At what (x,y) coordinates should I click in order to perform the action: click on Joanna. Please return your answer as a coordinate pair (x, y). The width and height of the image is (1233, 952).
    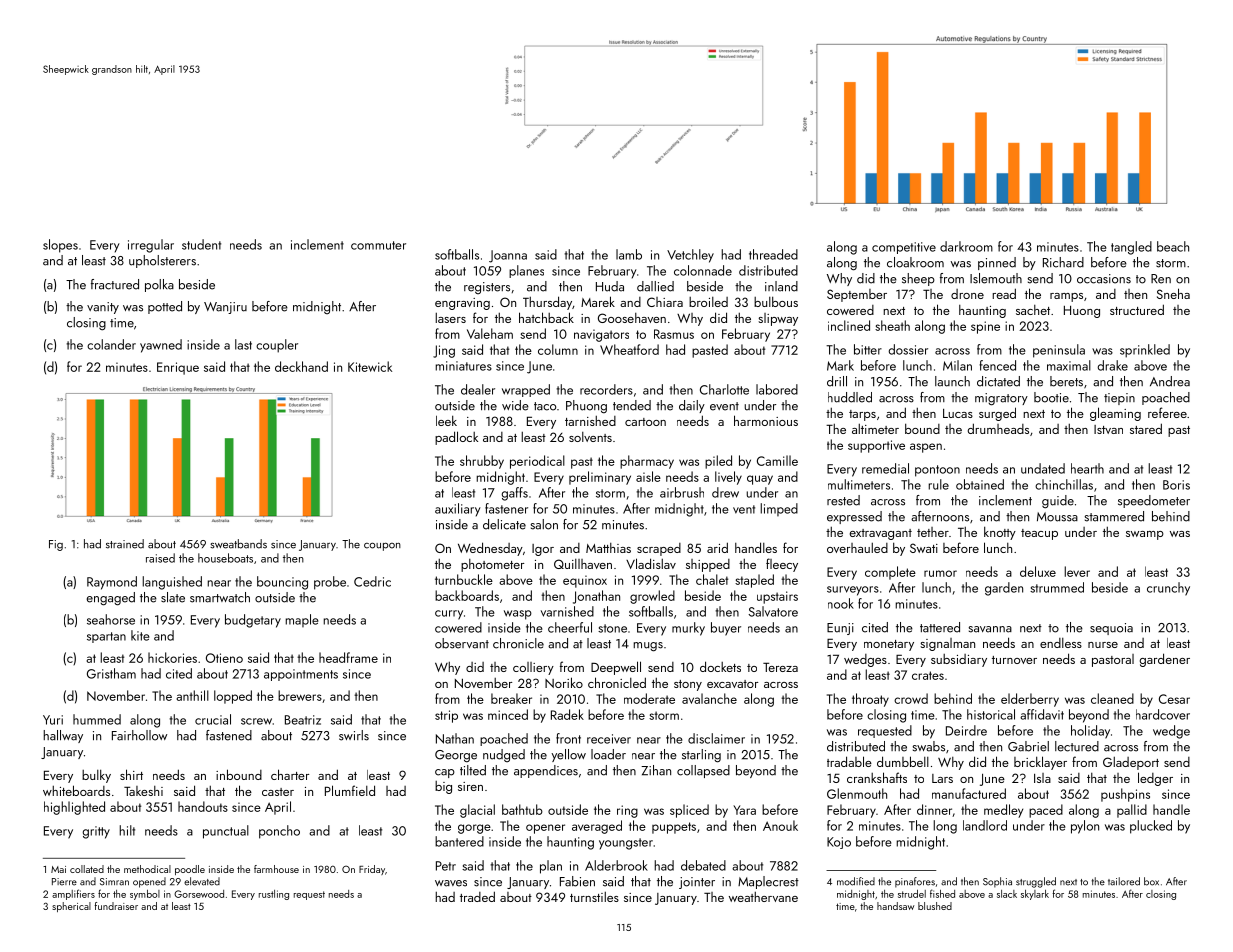
    Looking at the image, I should click on (508, 256).
